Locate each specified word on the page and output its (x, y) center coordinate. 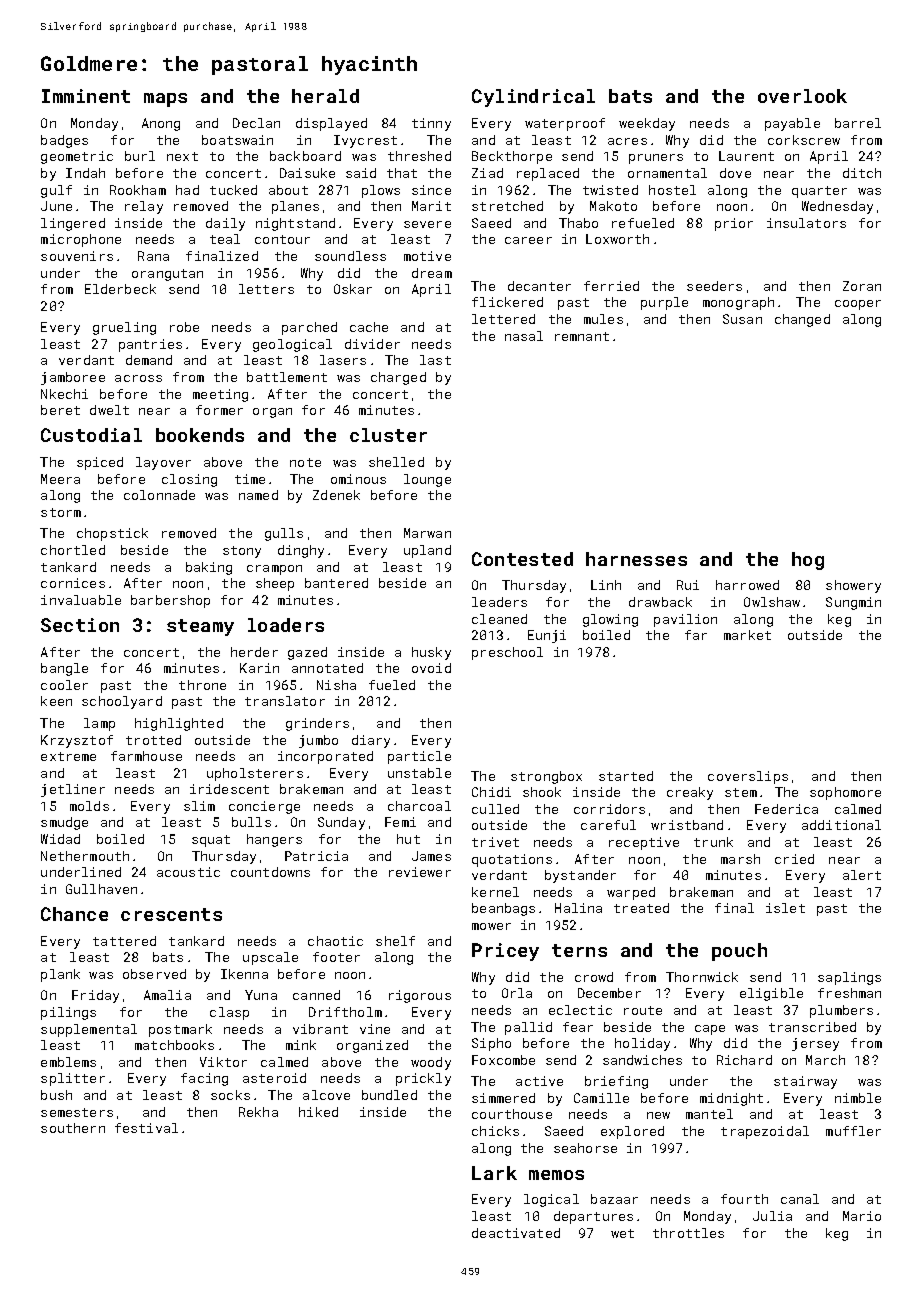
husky (431, 653)
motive (427, 256)
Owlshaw (772, 602)
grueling (124, 328)
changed (802, 320)
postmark (180, 1030)
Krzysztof (77, 741)
